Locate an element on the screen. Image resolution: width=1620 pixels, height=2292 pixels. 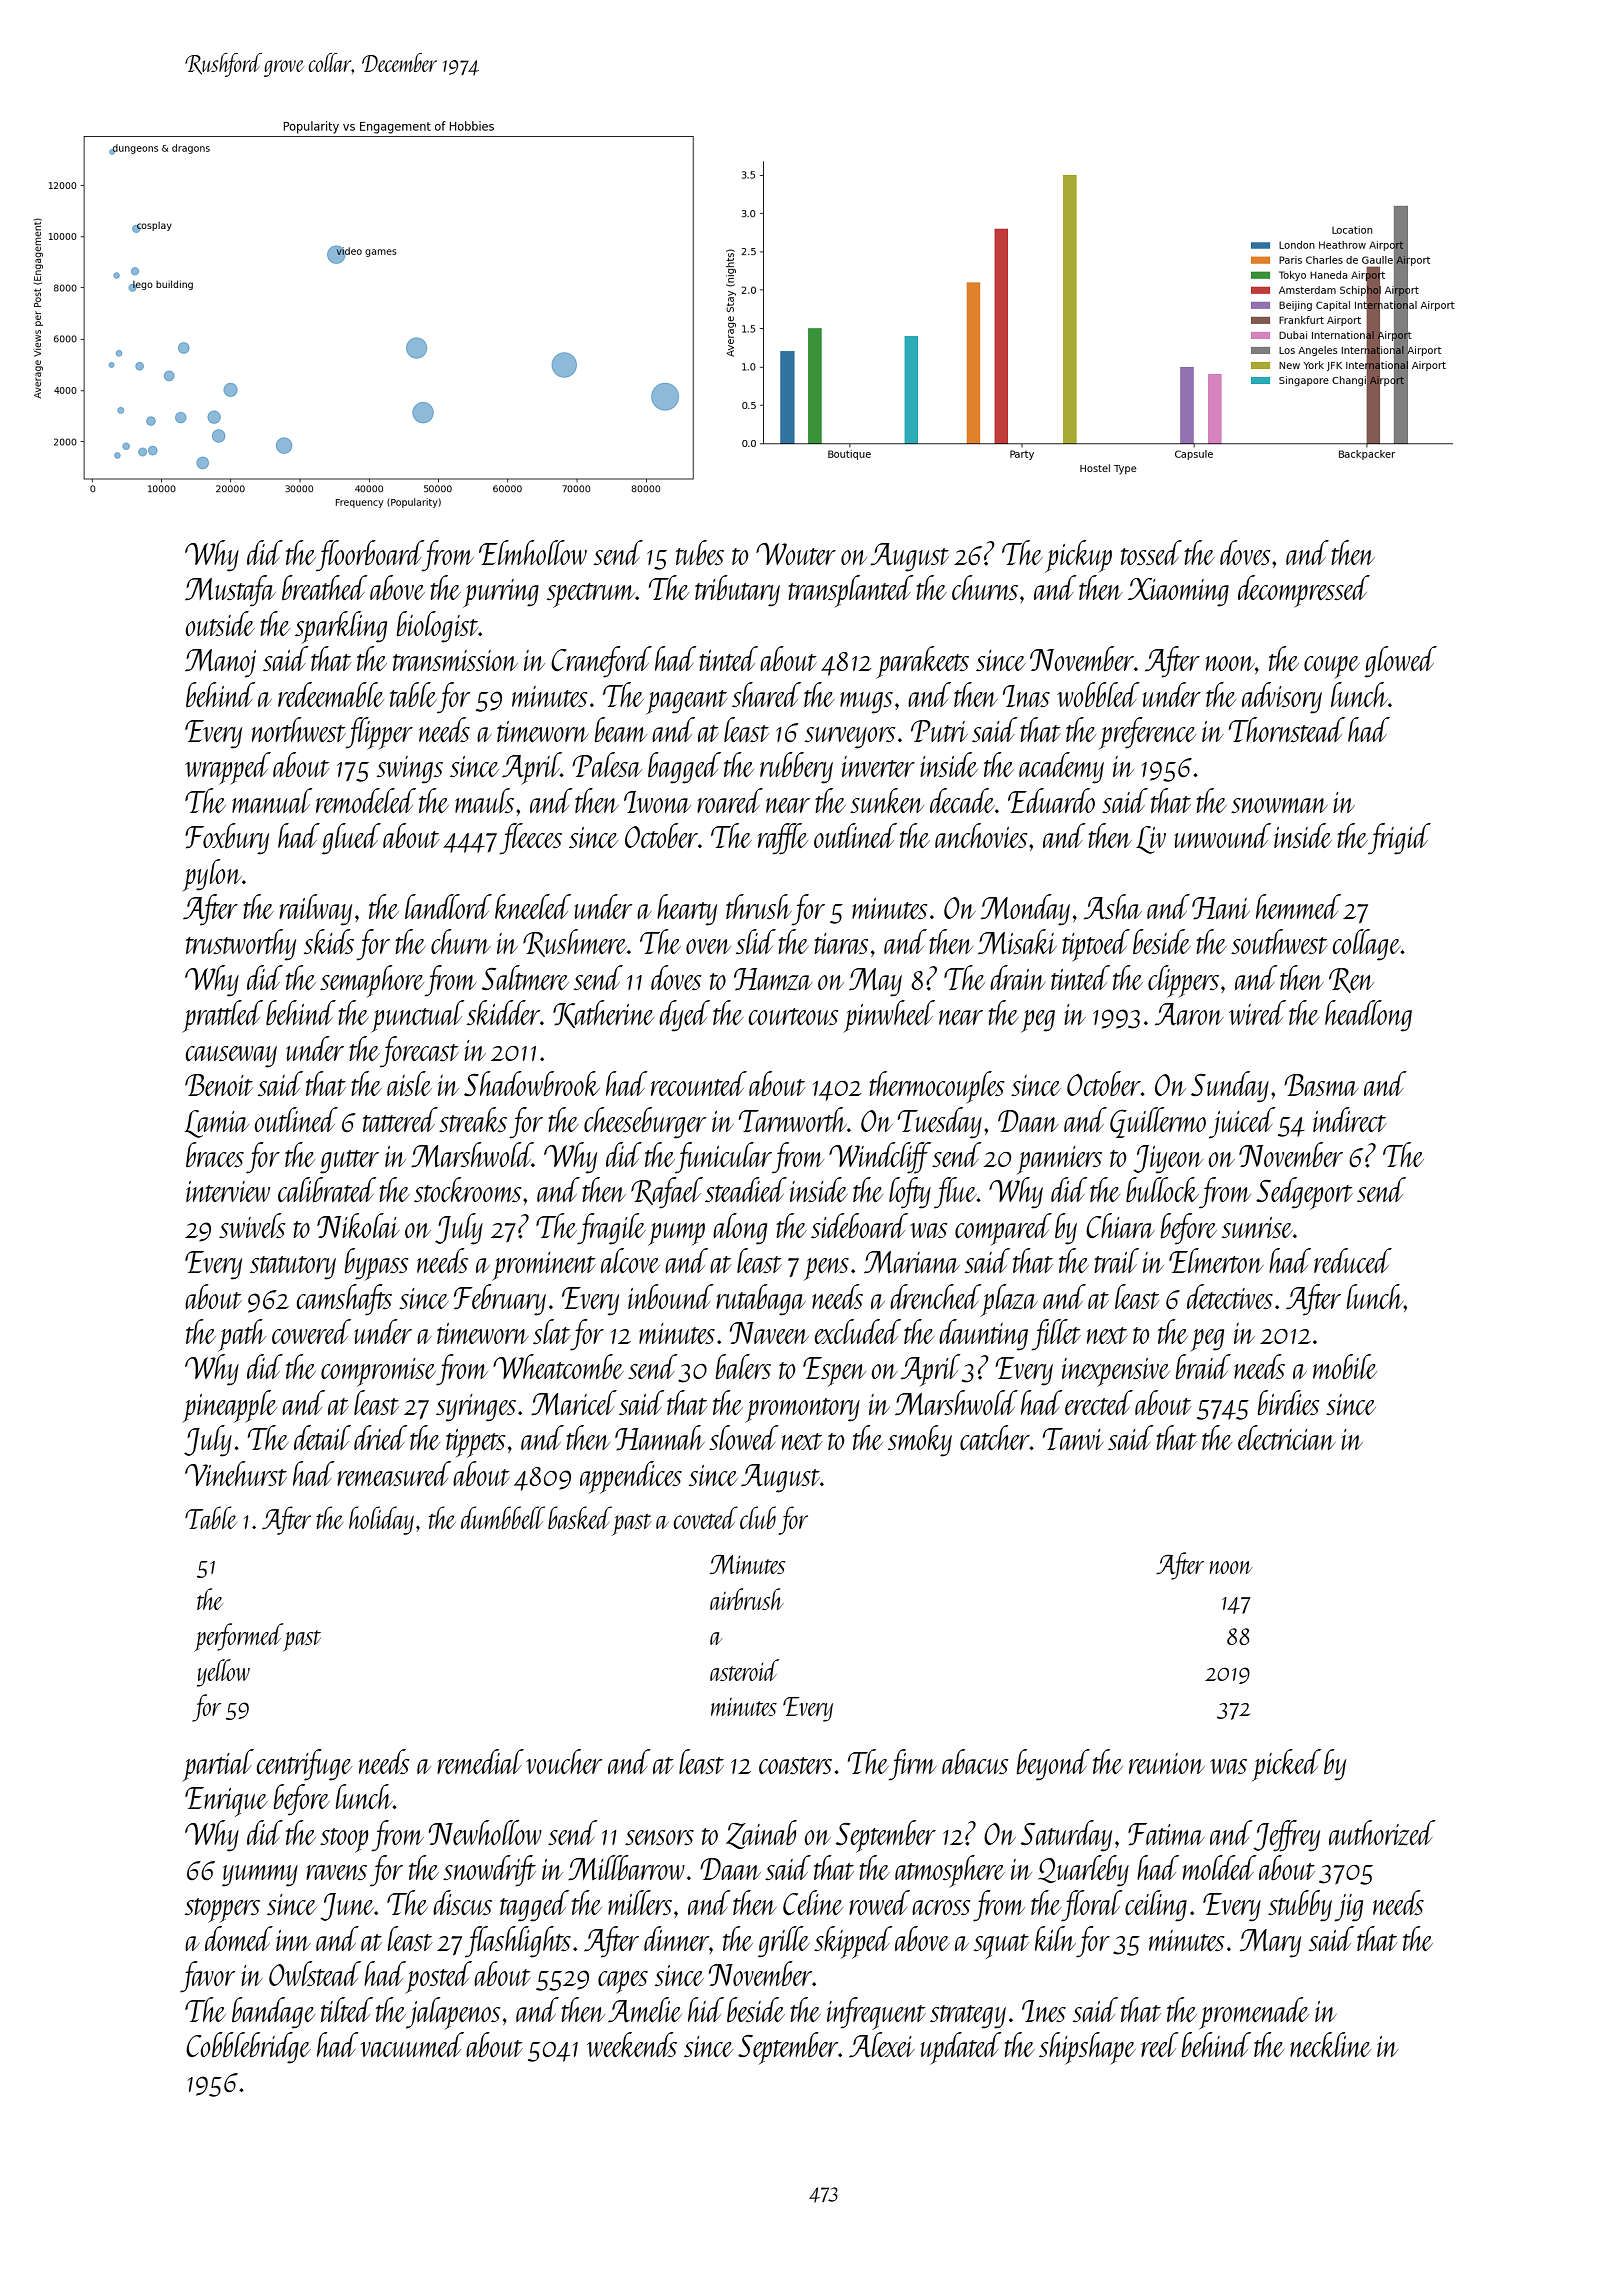
parakeets is located at coordinates (922, 662).
